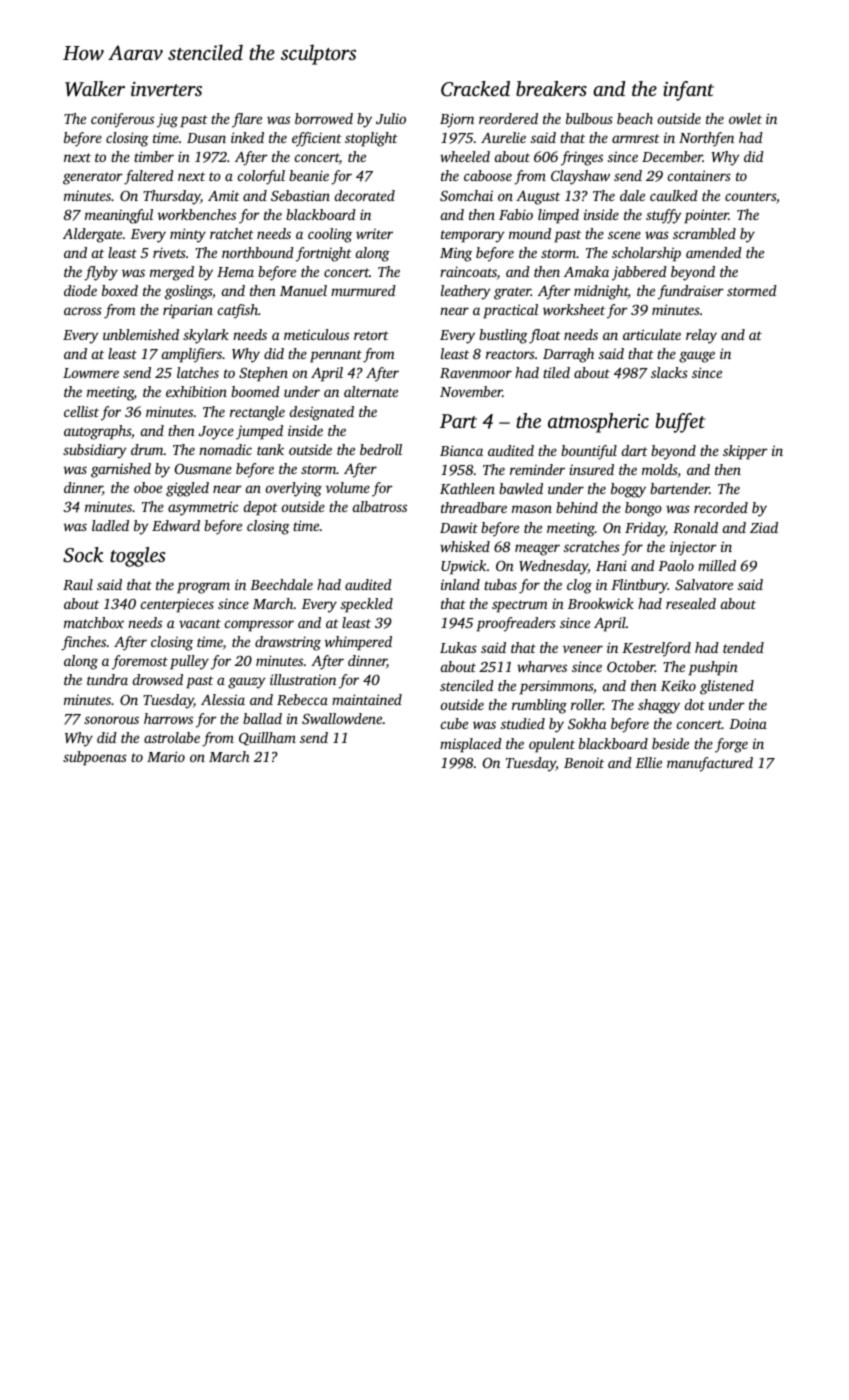 The width and height of the page is (849, 1400). I want to click on Ziad, so click(764, 527).
